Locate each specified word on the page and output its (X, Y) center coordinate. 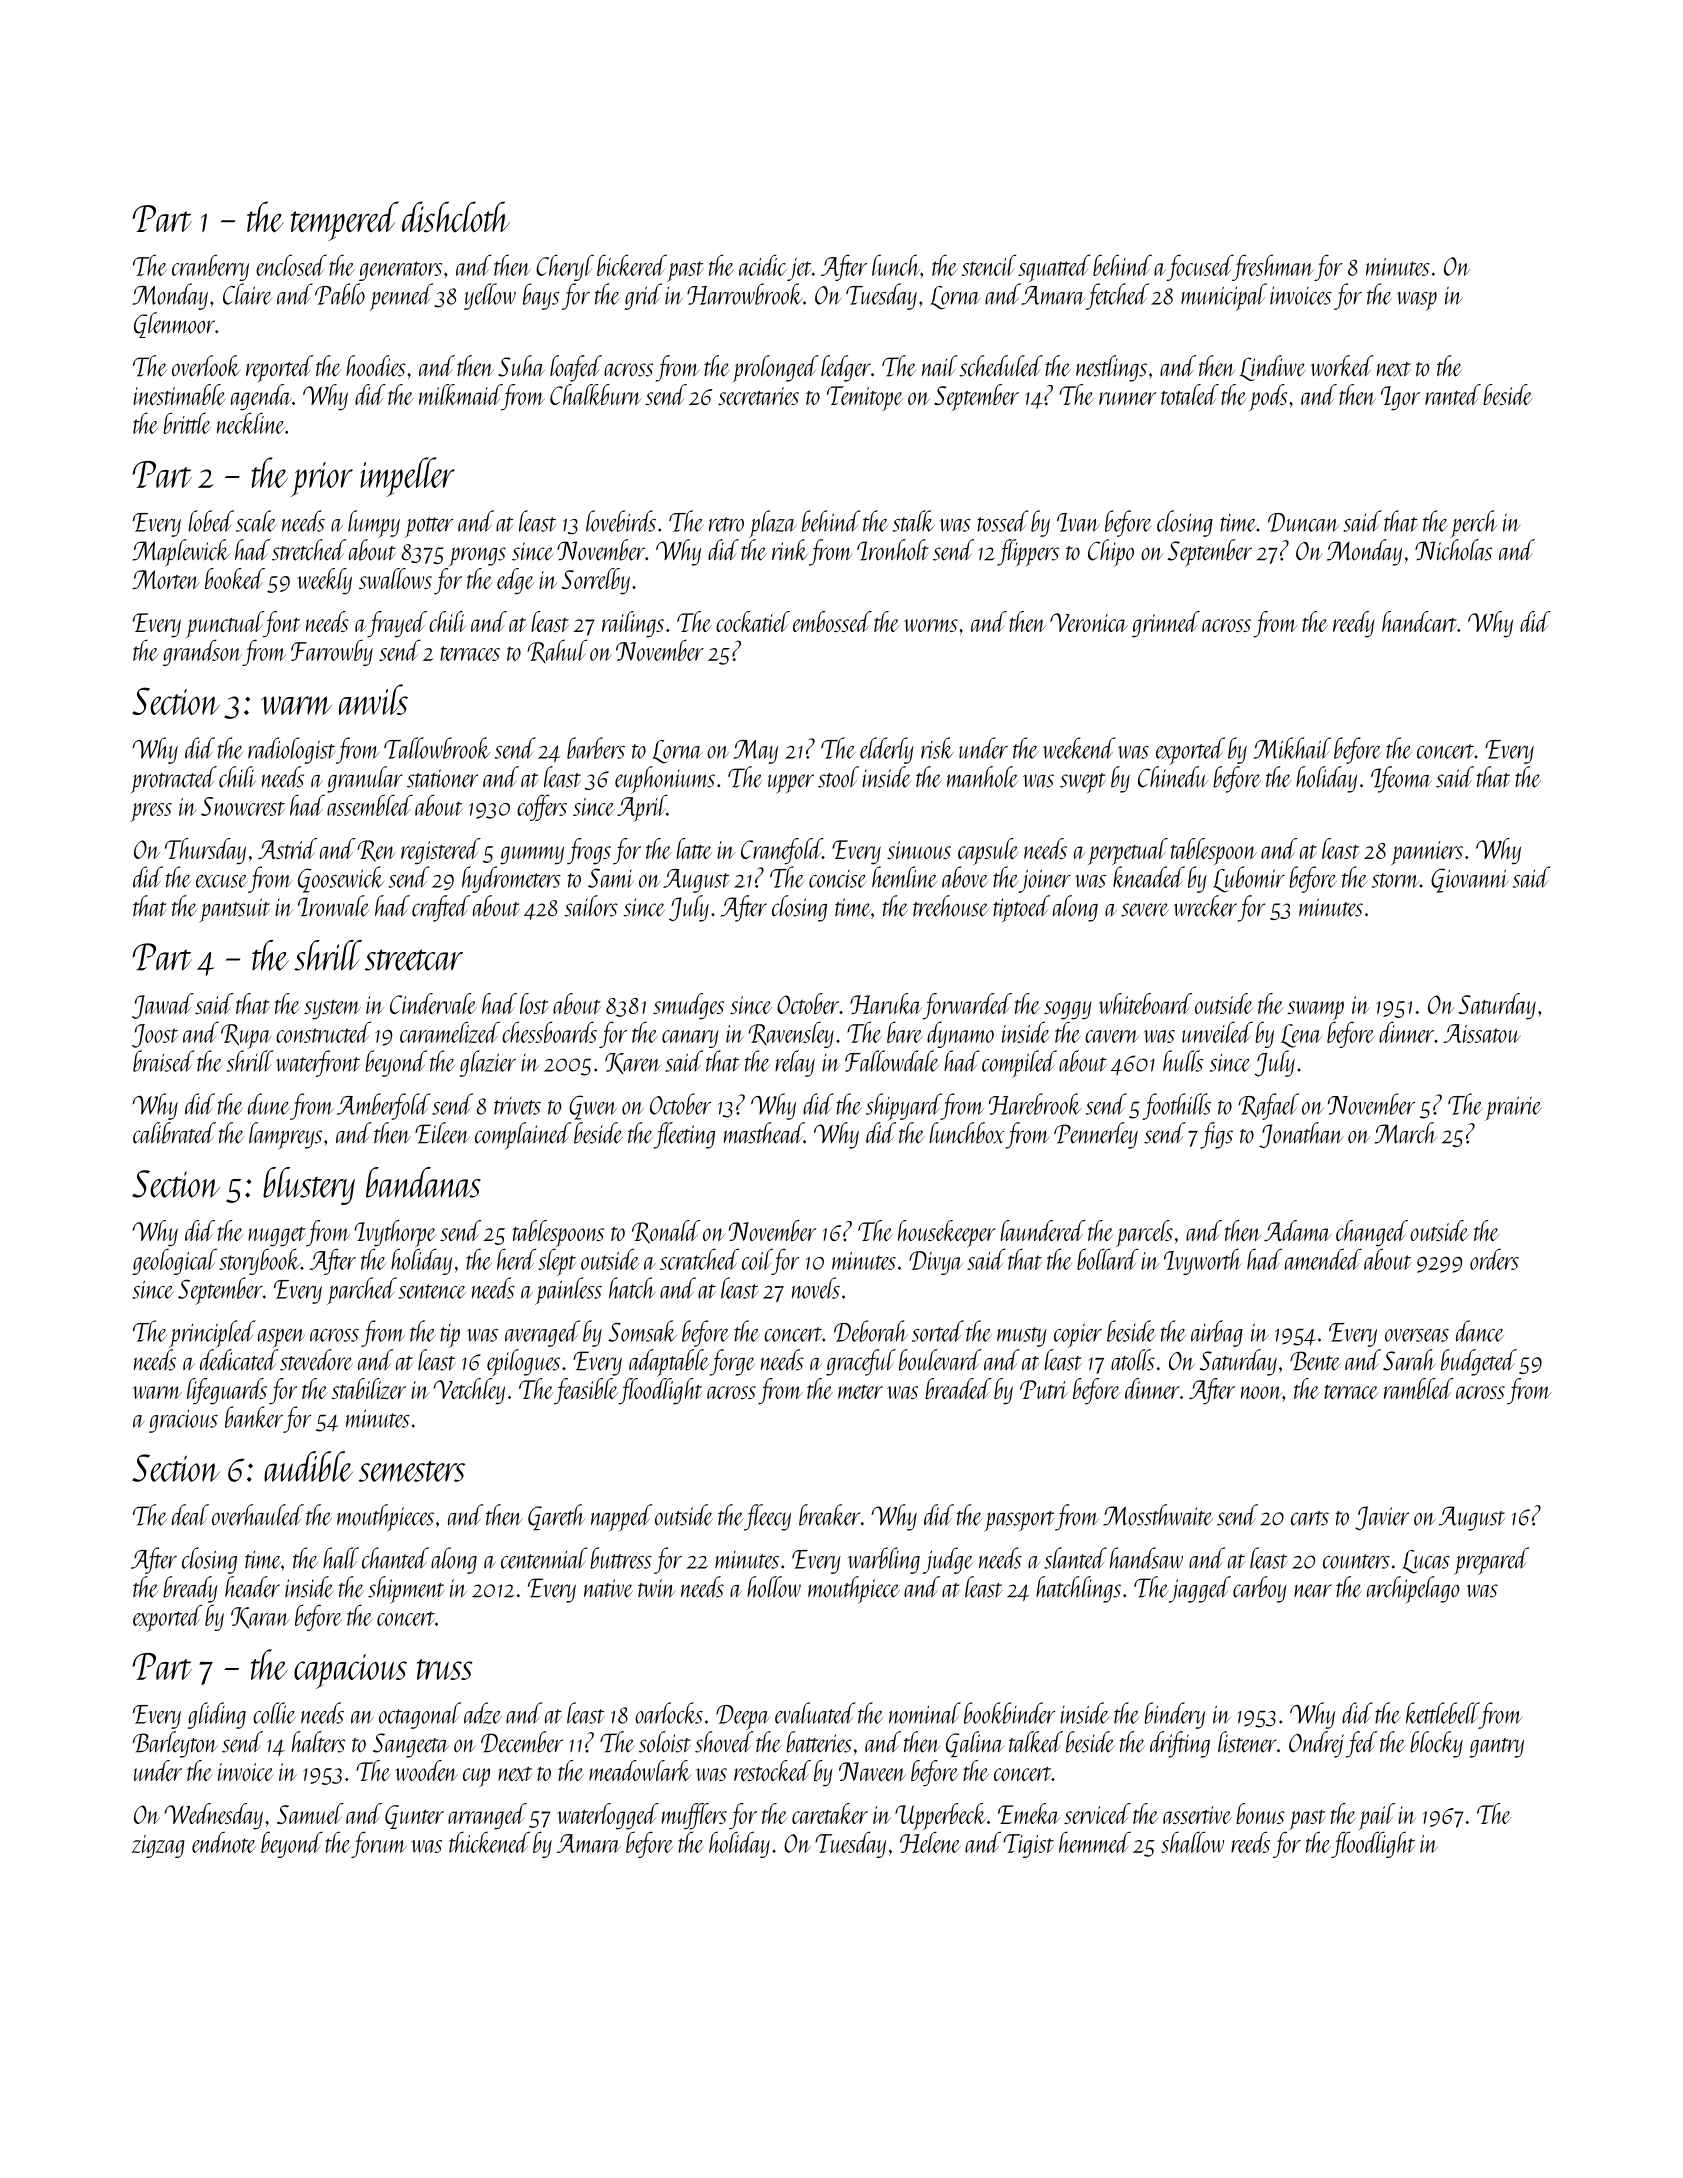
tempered (345, 221)
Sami (611, 878)
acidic (763, 265)
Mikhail (1292, 748)
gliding (217, 1715)
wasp (1417, 301)
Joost (155, 1036)
